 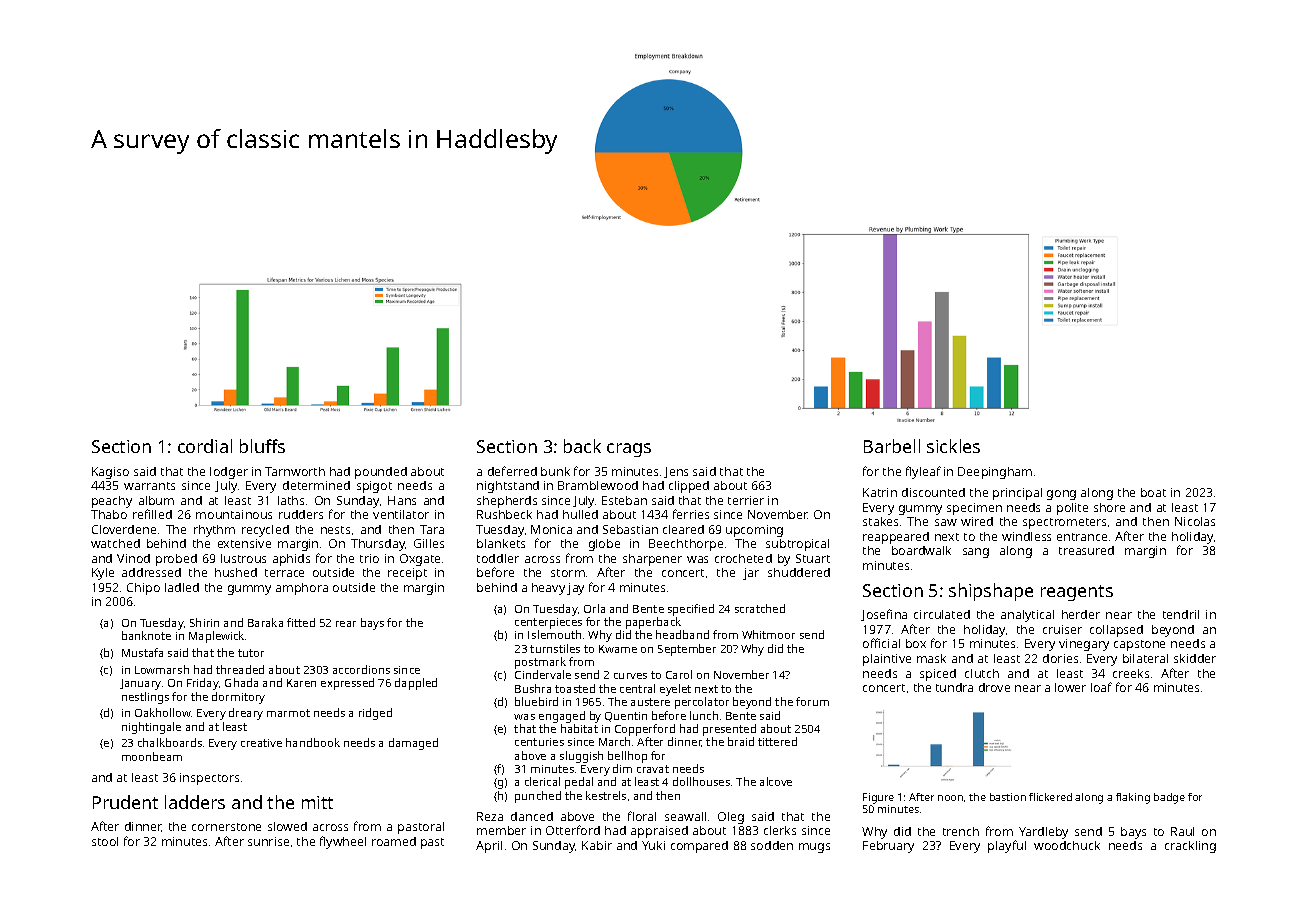 What do you see at coordinates (797, 545) in the screenshot?
I see `subtropical` at bounding box center [797, 545].
